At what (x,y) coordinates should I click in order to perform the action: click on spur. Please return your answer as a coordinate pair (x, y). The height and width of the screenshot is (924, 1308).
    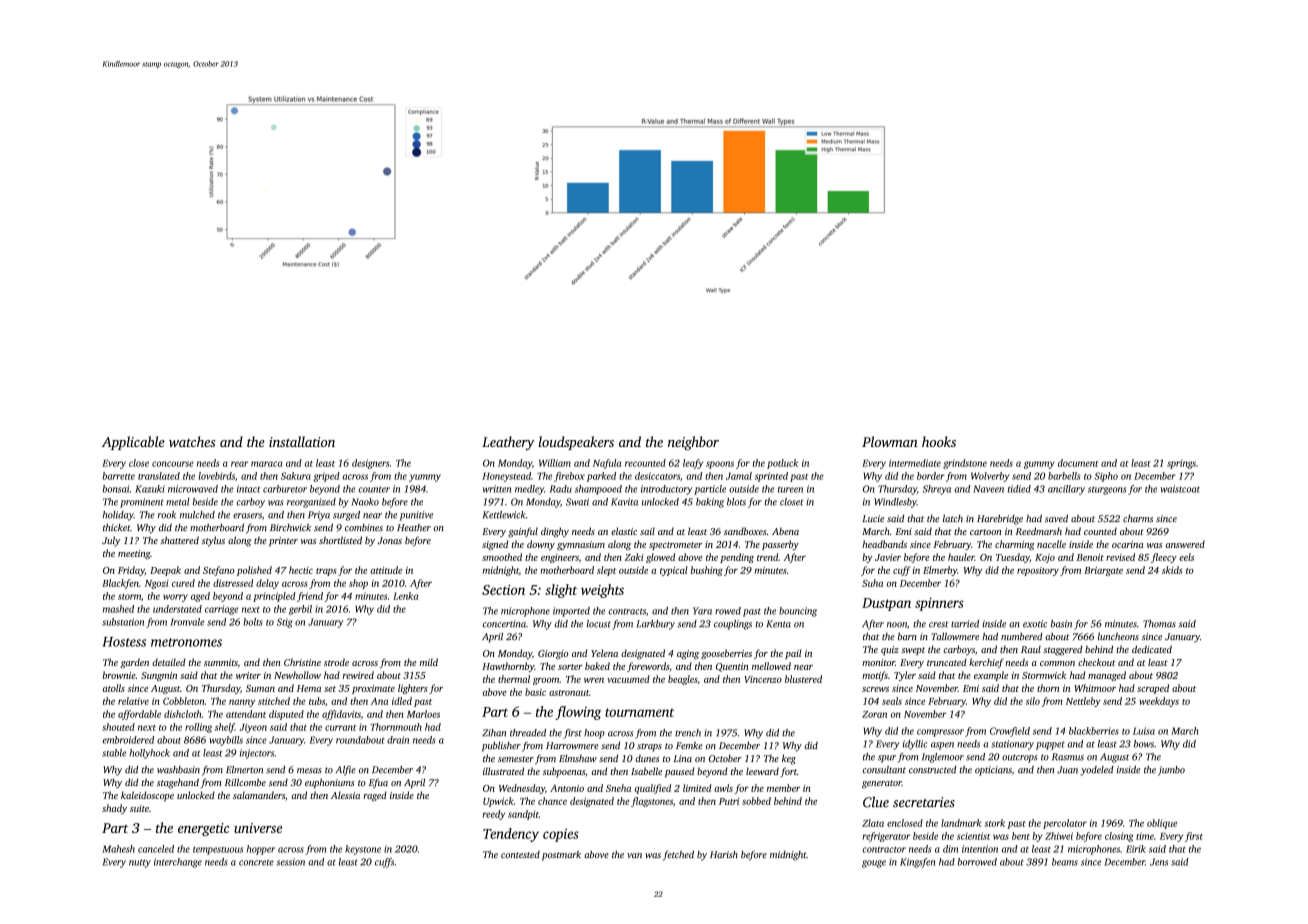
    Looking at the image, I should click on (887, 759).
